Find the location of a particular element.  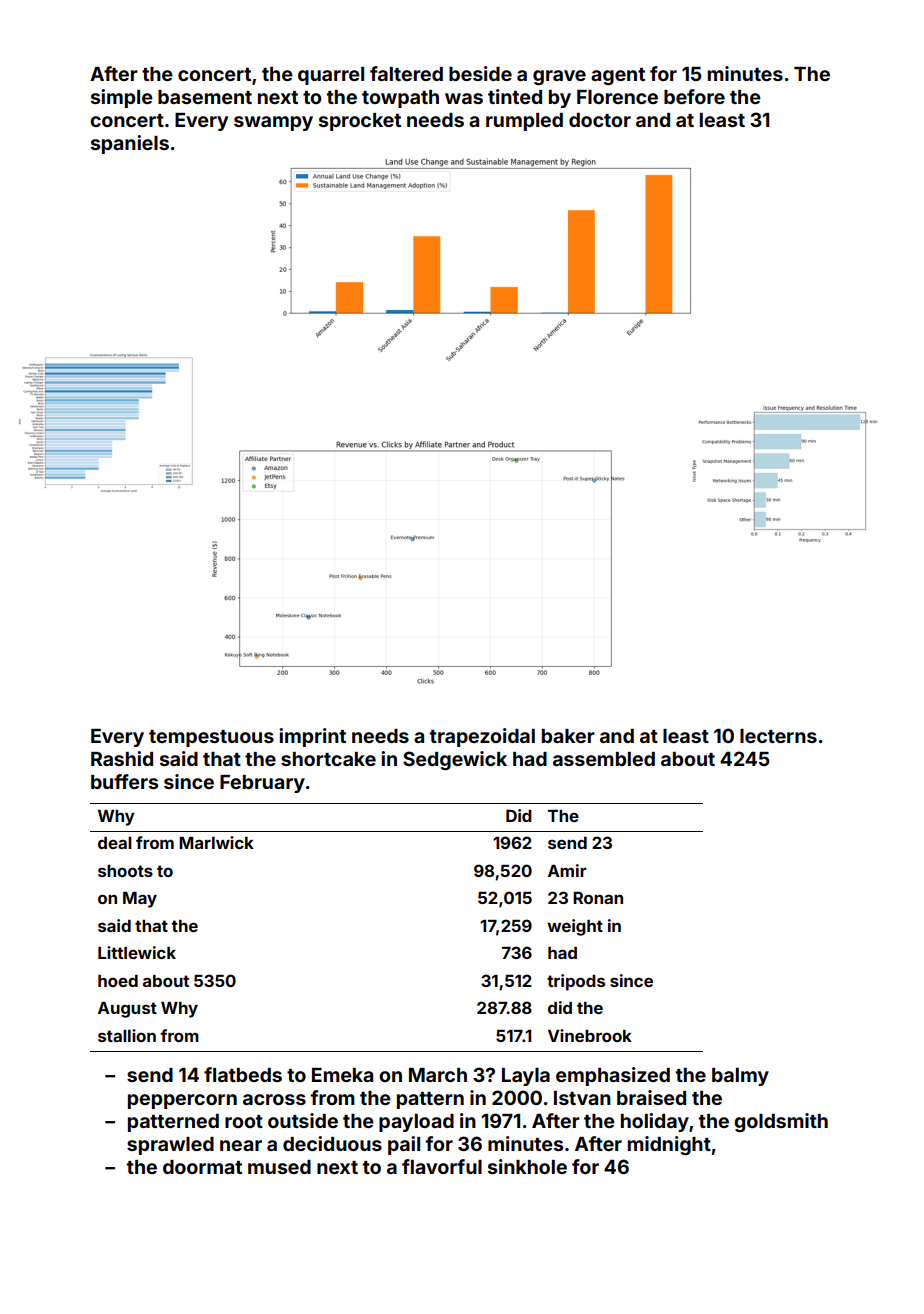

midnight is located at coordinates (669, 1145).
